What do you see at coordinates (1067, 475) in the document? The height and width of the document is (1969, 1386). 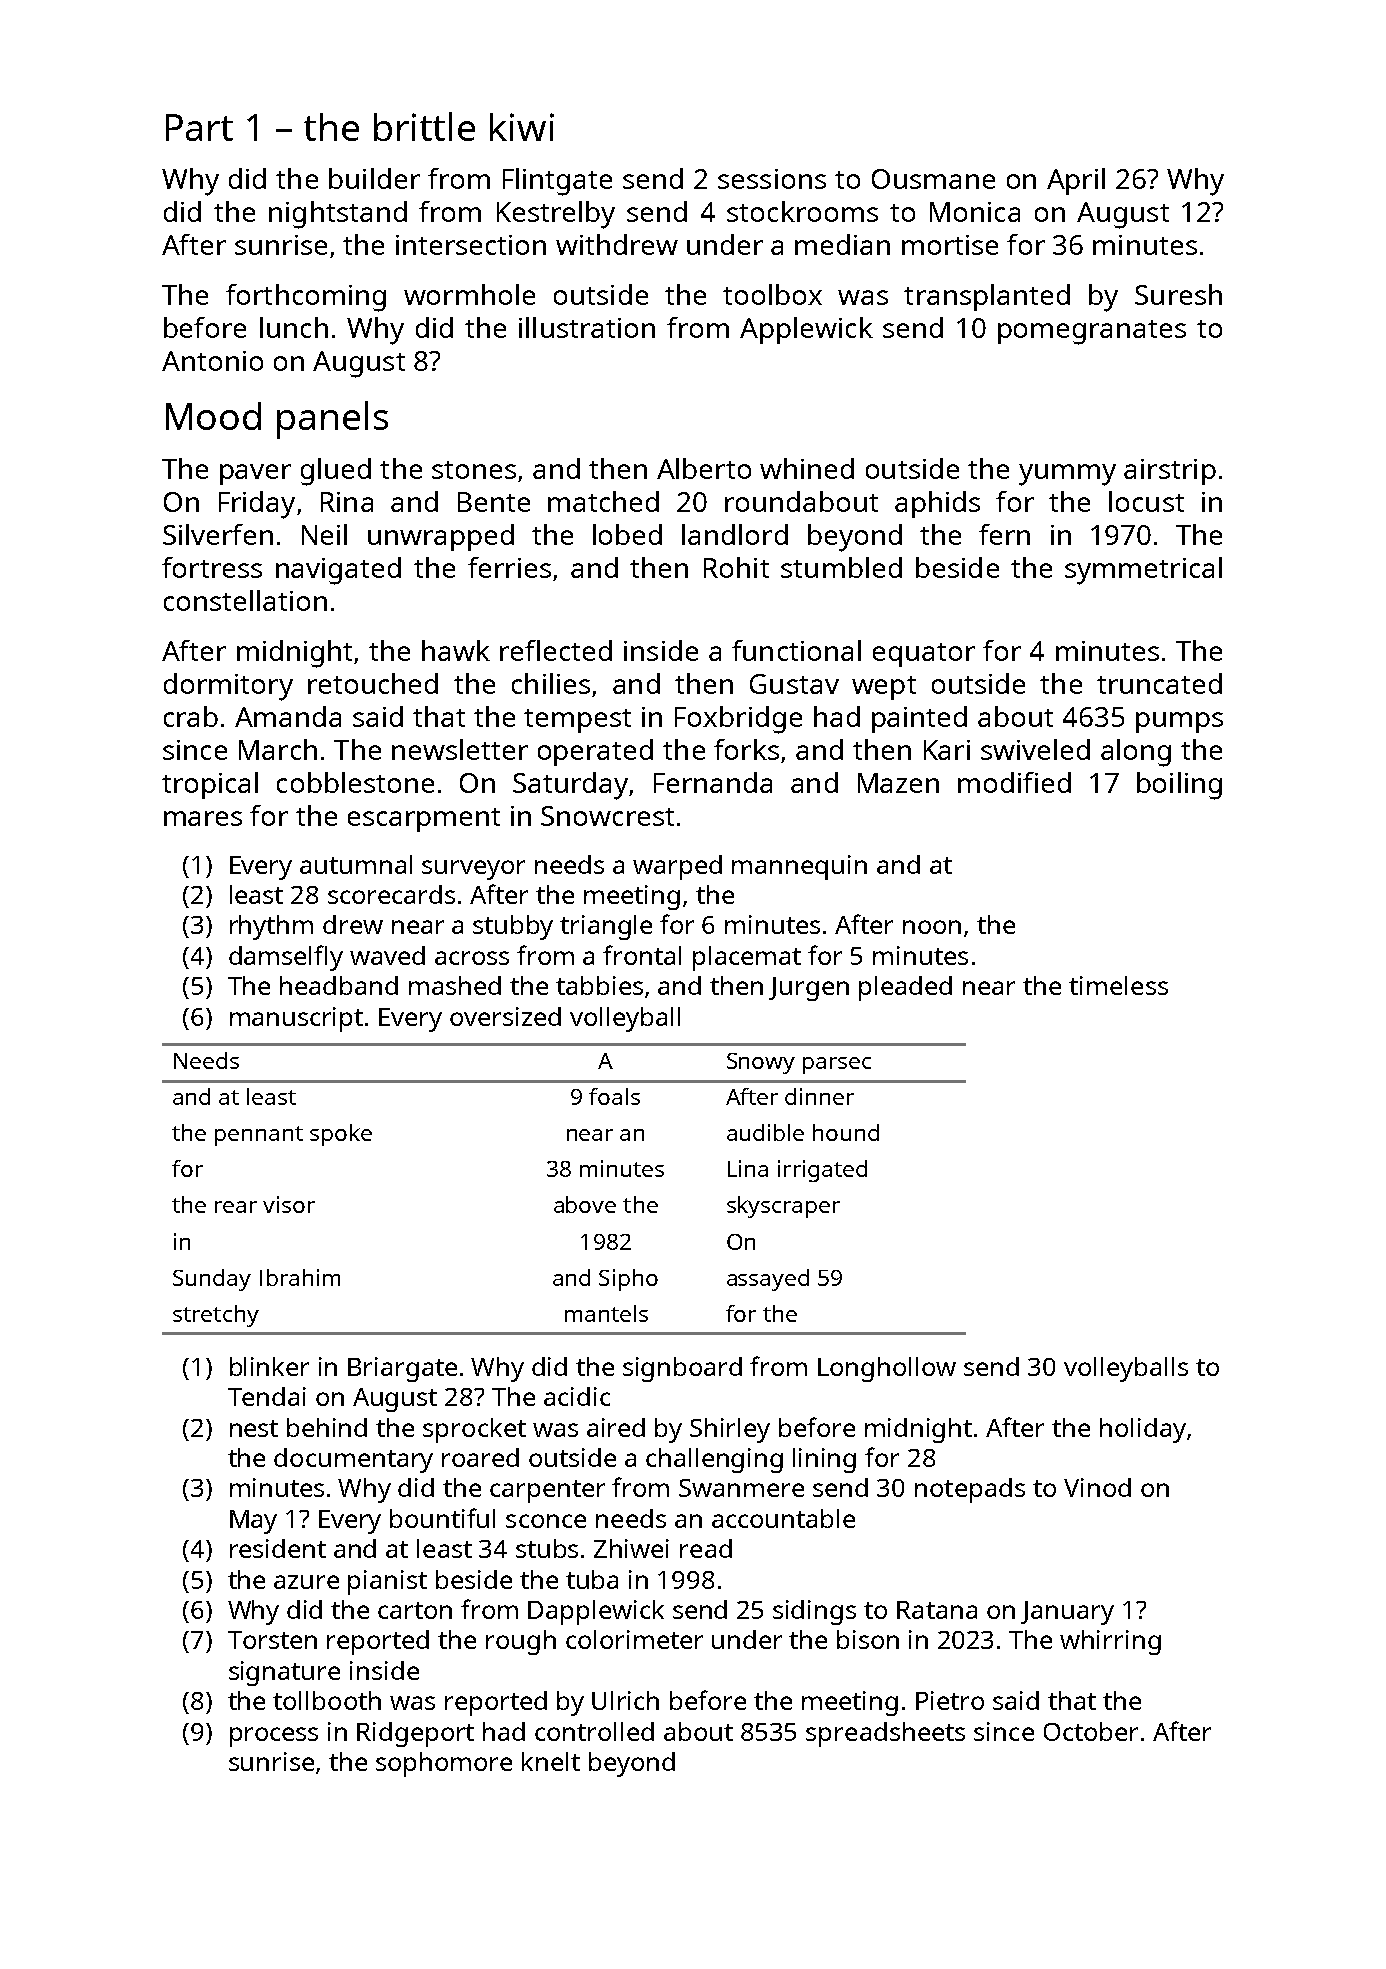 I see `yummy` at bounding box center [1067, 475].
